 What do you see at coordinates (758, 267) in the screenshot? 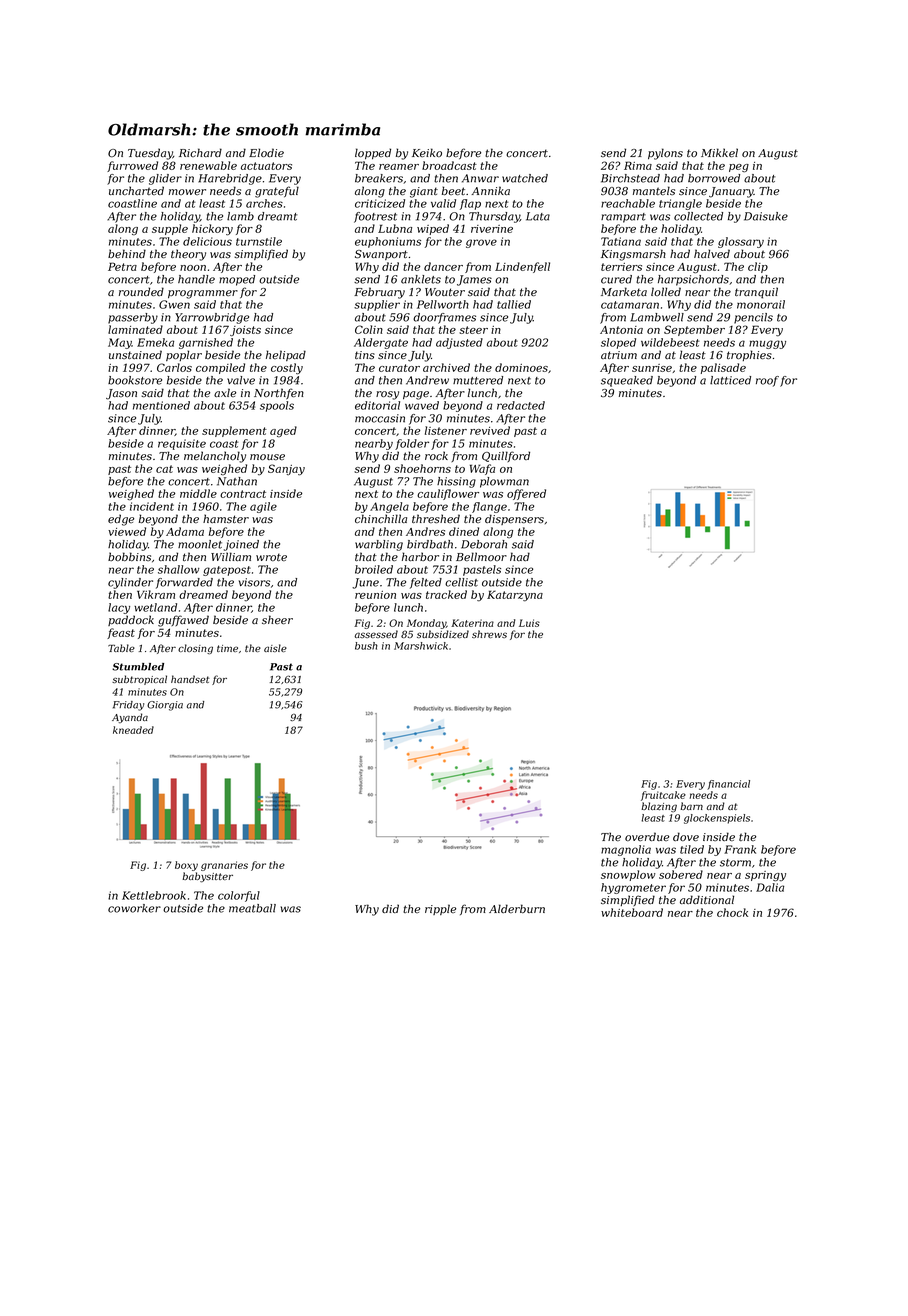
I see `clip` at bounding box center [758, 267].
